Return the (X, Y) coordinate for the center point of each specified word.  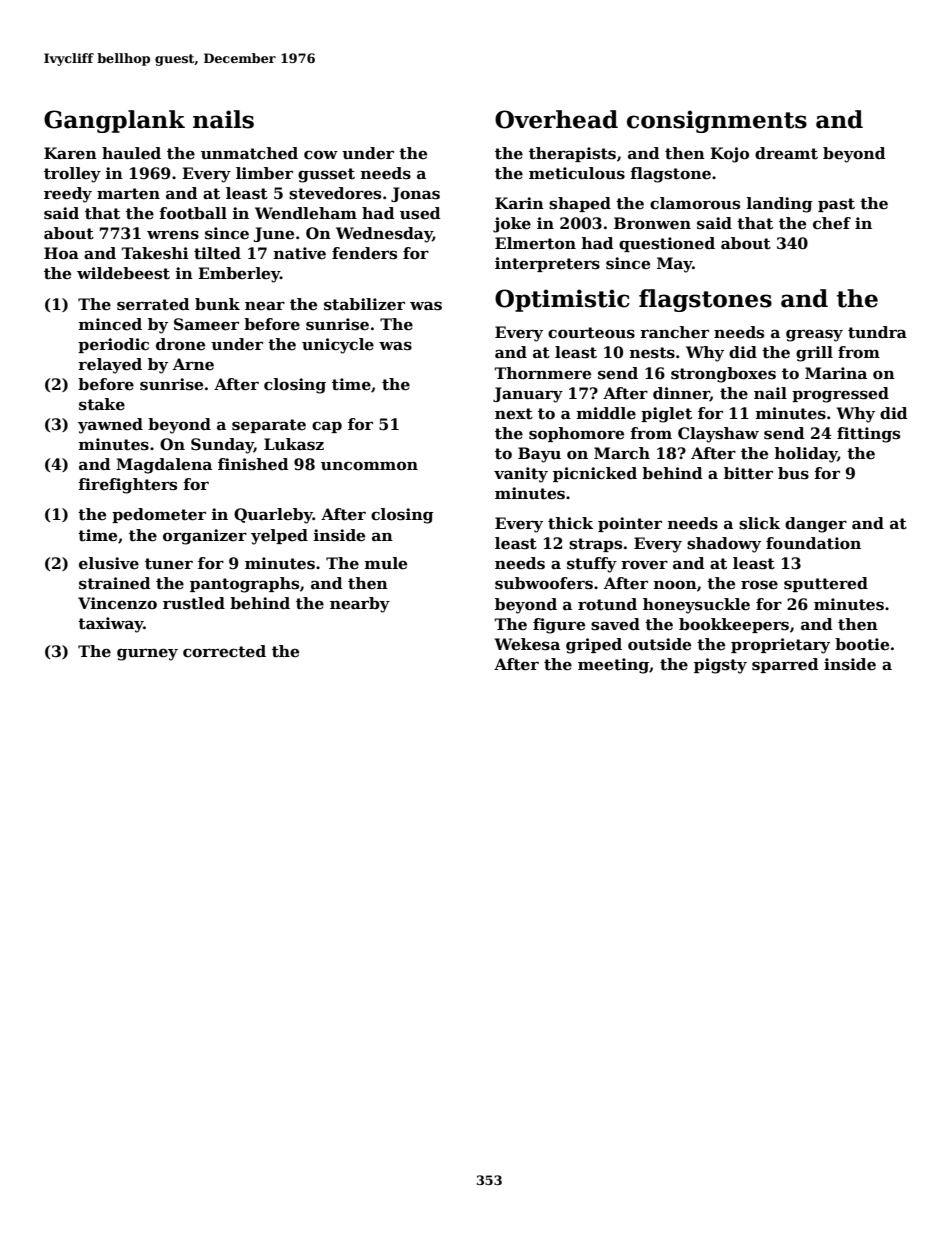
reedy (68, 195)
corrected (224, 651)
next (514, 414)
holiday (806, 455)
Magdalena (164, 466)
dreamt (786, 153)
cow (321, 155)
